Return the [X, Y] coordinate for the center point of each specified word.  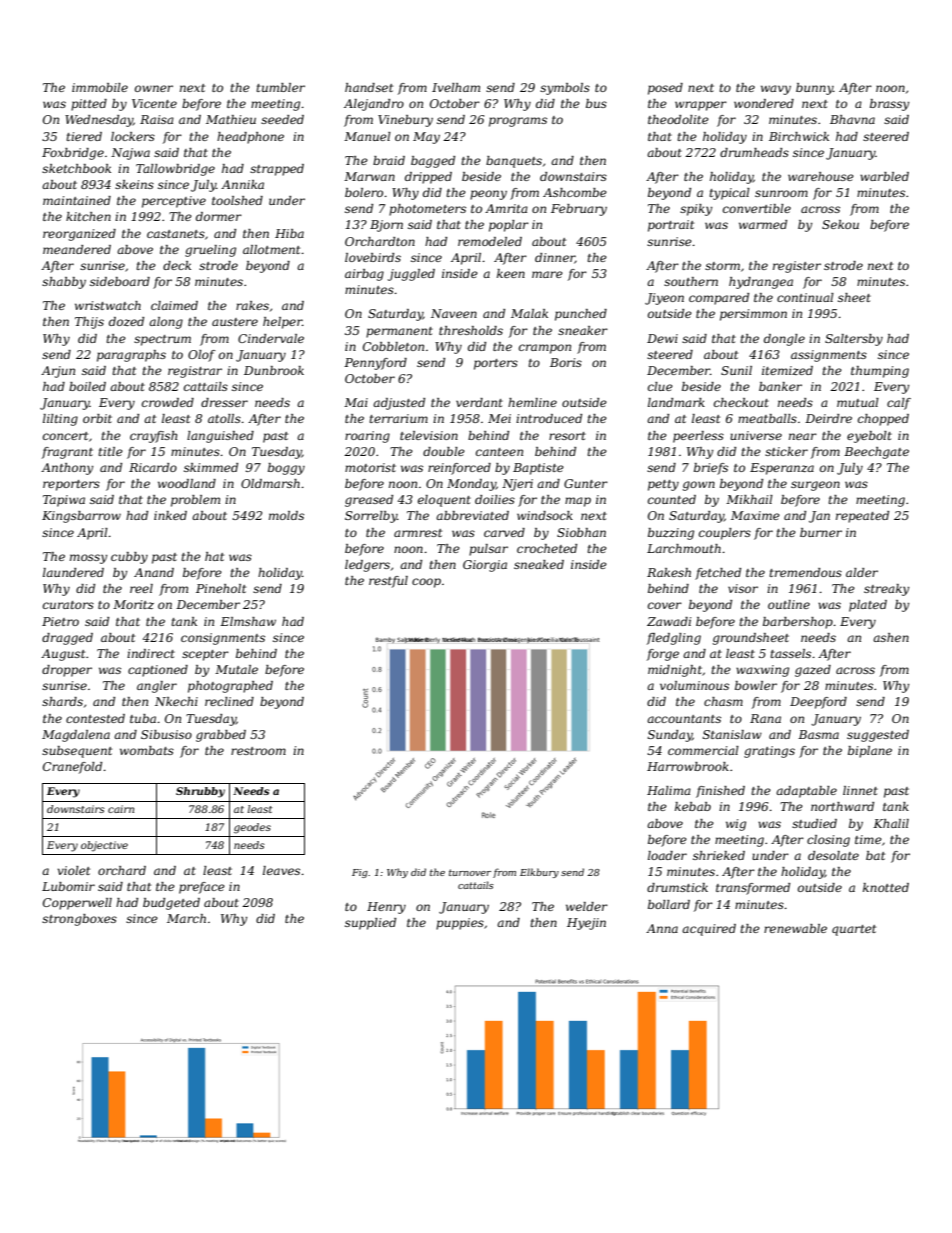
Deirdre [828, 418]
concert [65, 436]
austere [235, 322]
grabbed [221, 736]
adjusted [399, 404]
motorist [370, 467]
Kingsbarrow [81, 517]
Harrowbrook [688, 766]
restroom [258, 751]
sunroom [781, 193]
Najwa [130, 154]
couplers [725, 534]
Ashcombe [575, 192]
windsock [545, 515]
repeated [862, 517]
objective [104, 846]
